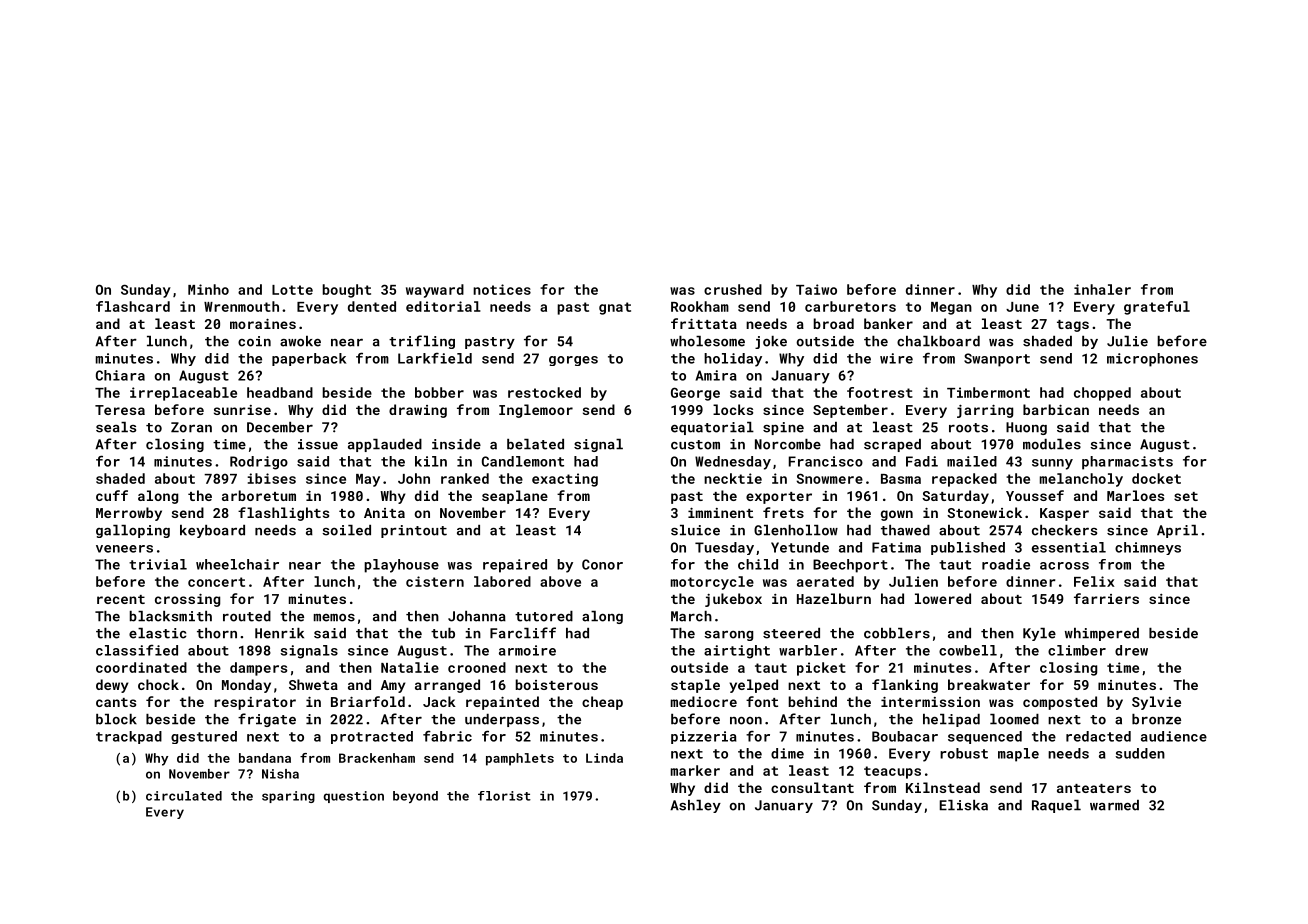  Describe the element at coordinates (1056, 806) in the screenshot. I see `Raquel` at that location.
